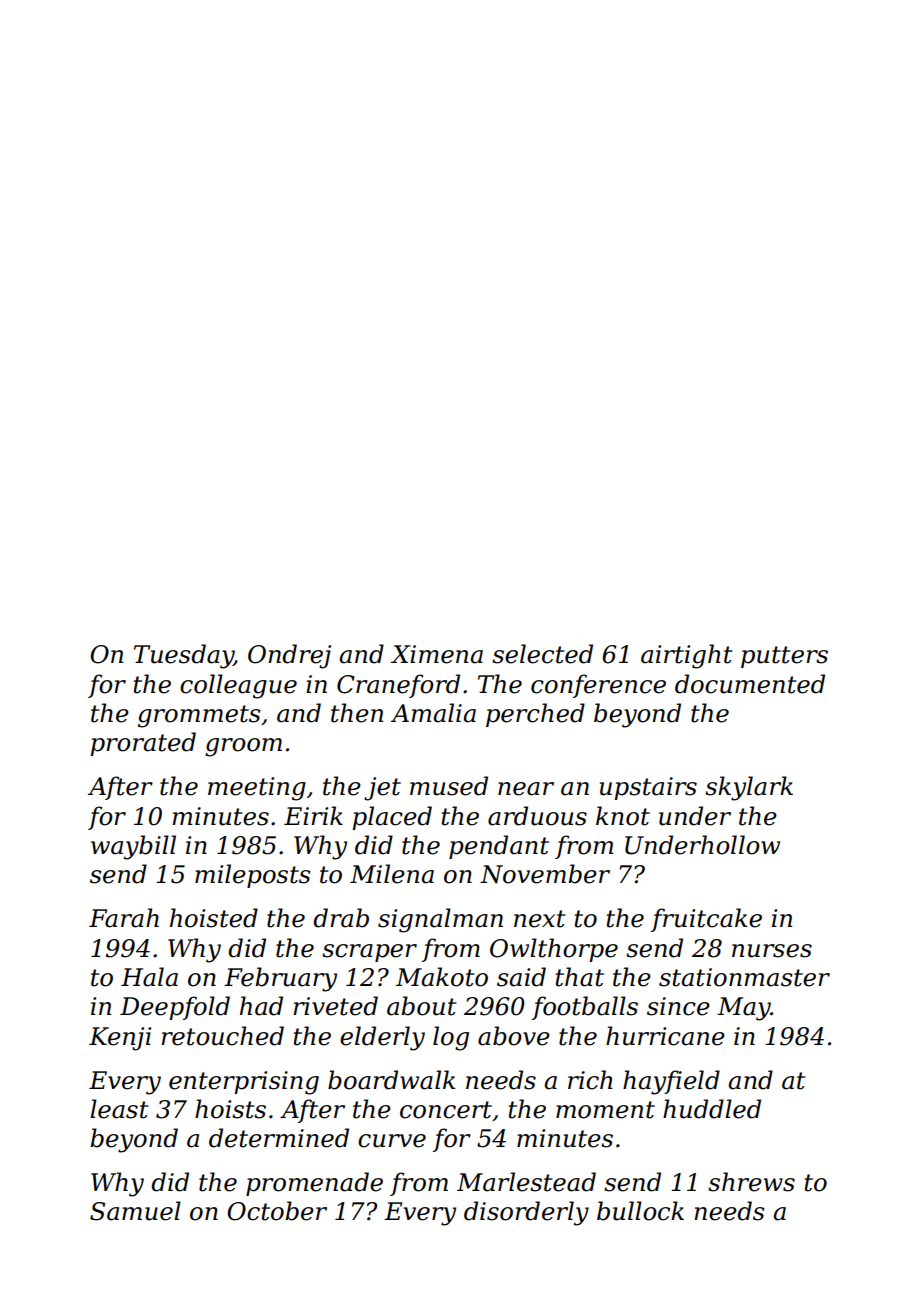 The image size is (924, 1311). I want to click on meeting, so click(257, 789).
